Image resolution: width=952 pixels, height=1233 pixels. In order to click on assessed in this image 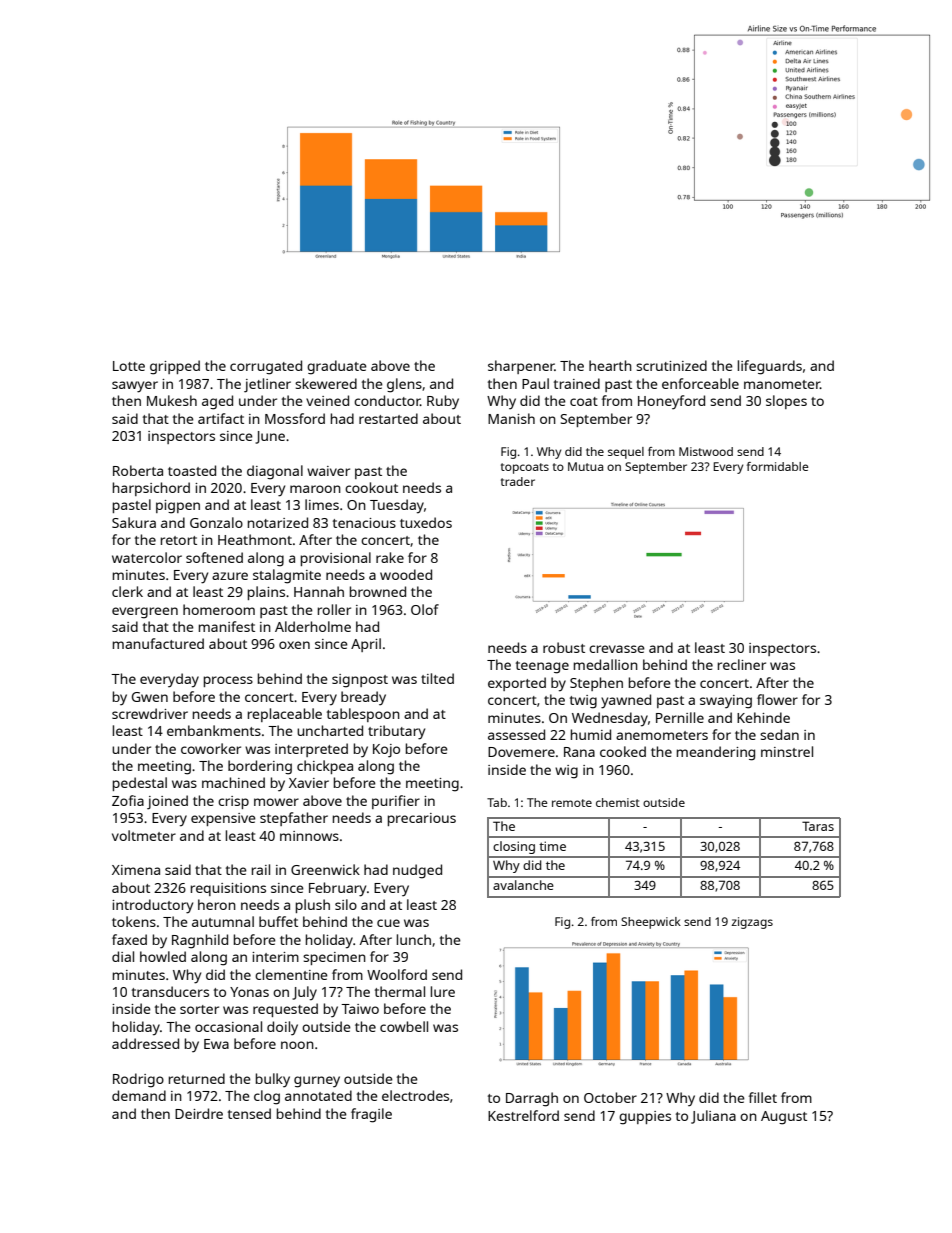, I will do `click(516, 734)`.
